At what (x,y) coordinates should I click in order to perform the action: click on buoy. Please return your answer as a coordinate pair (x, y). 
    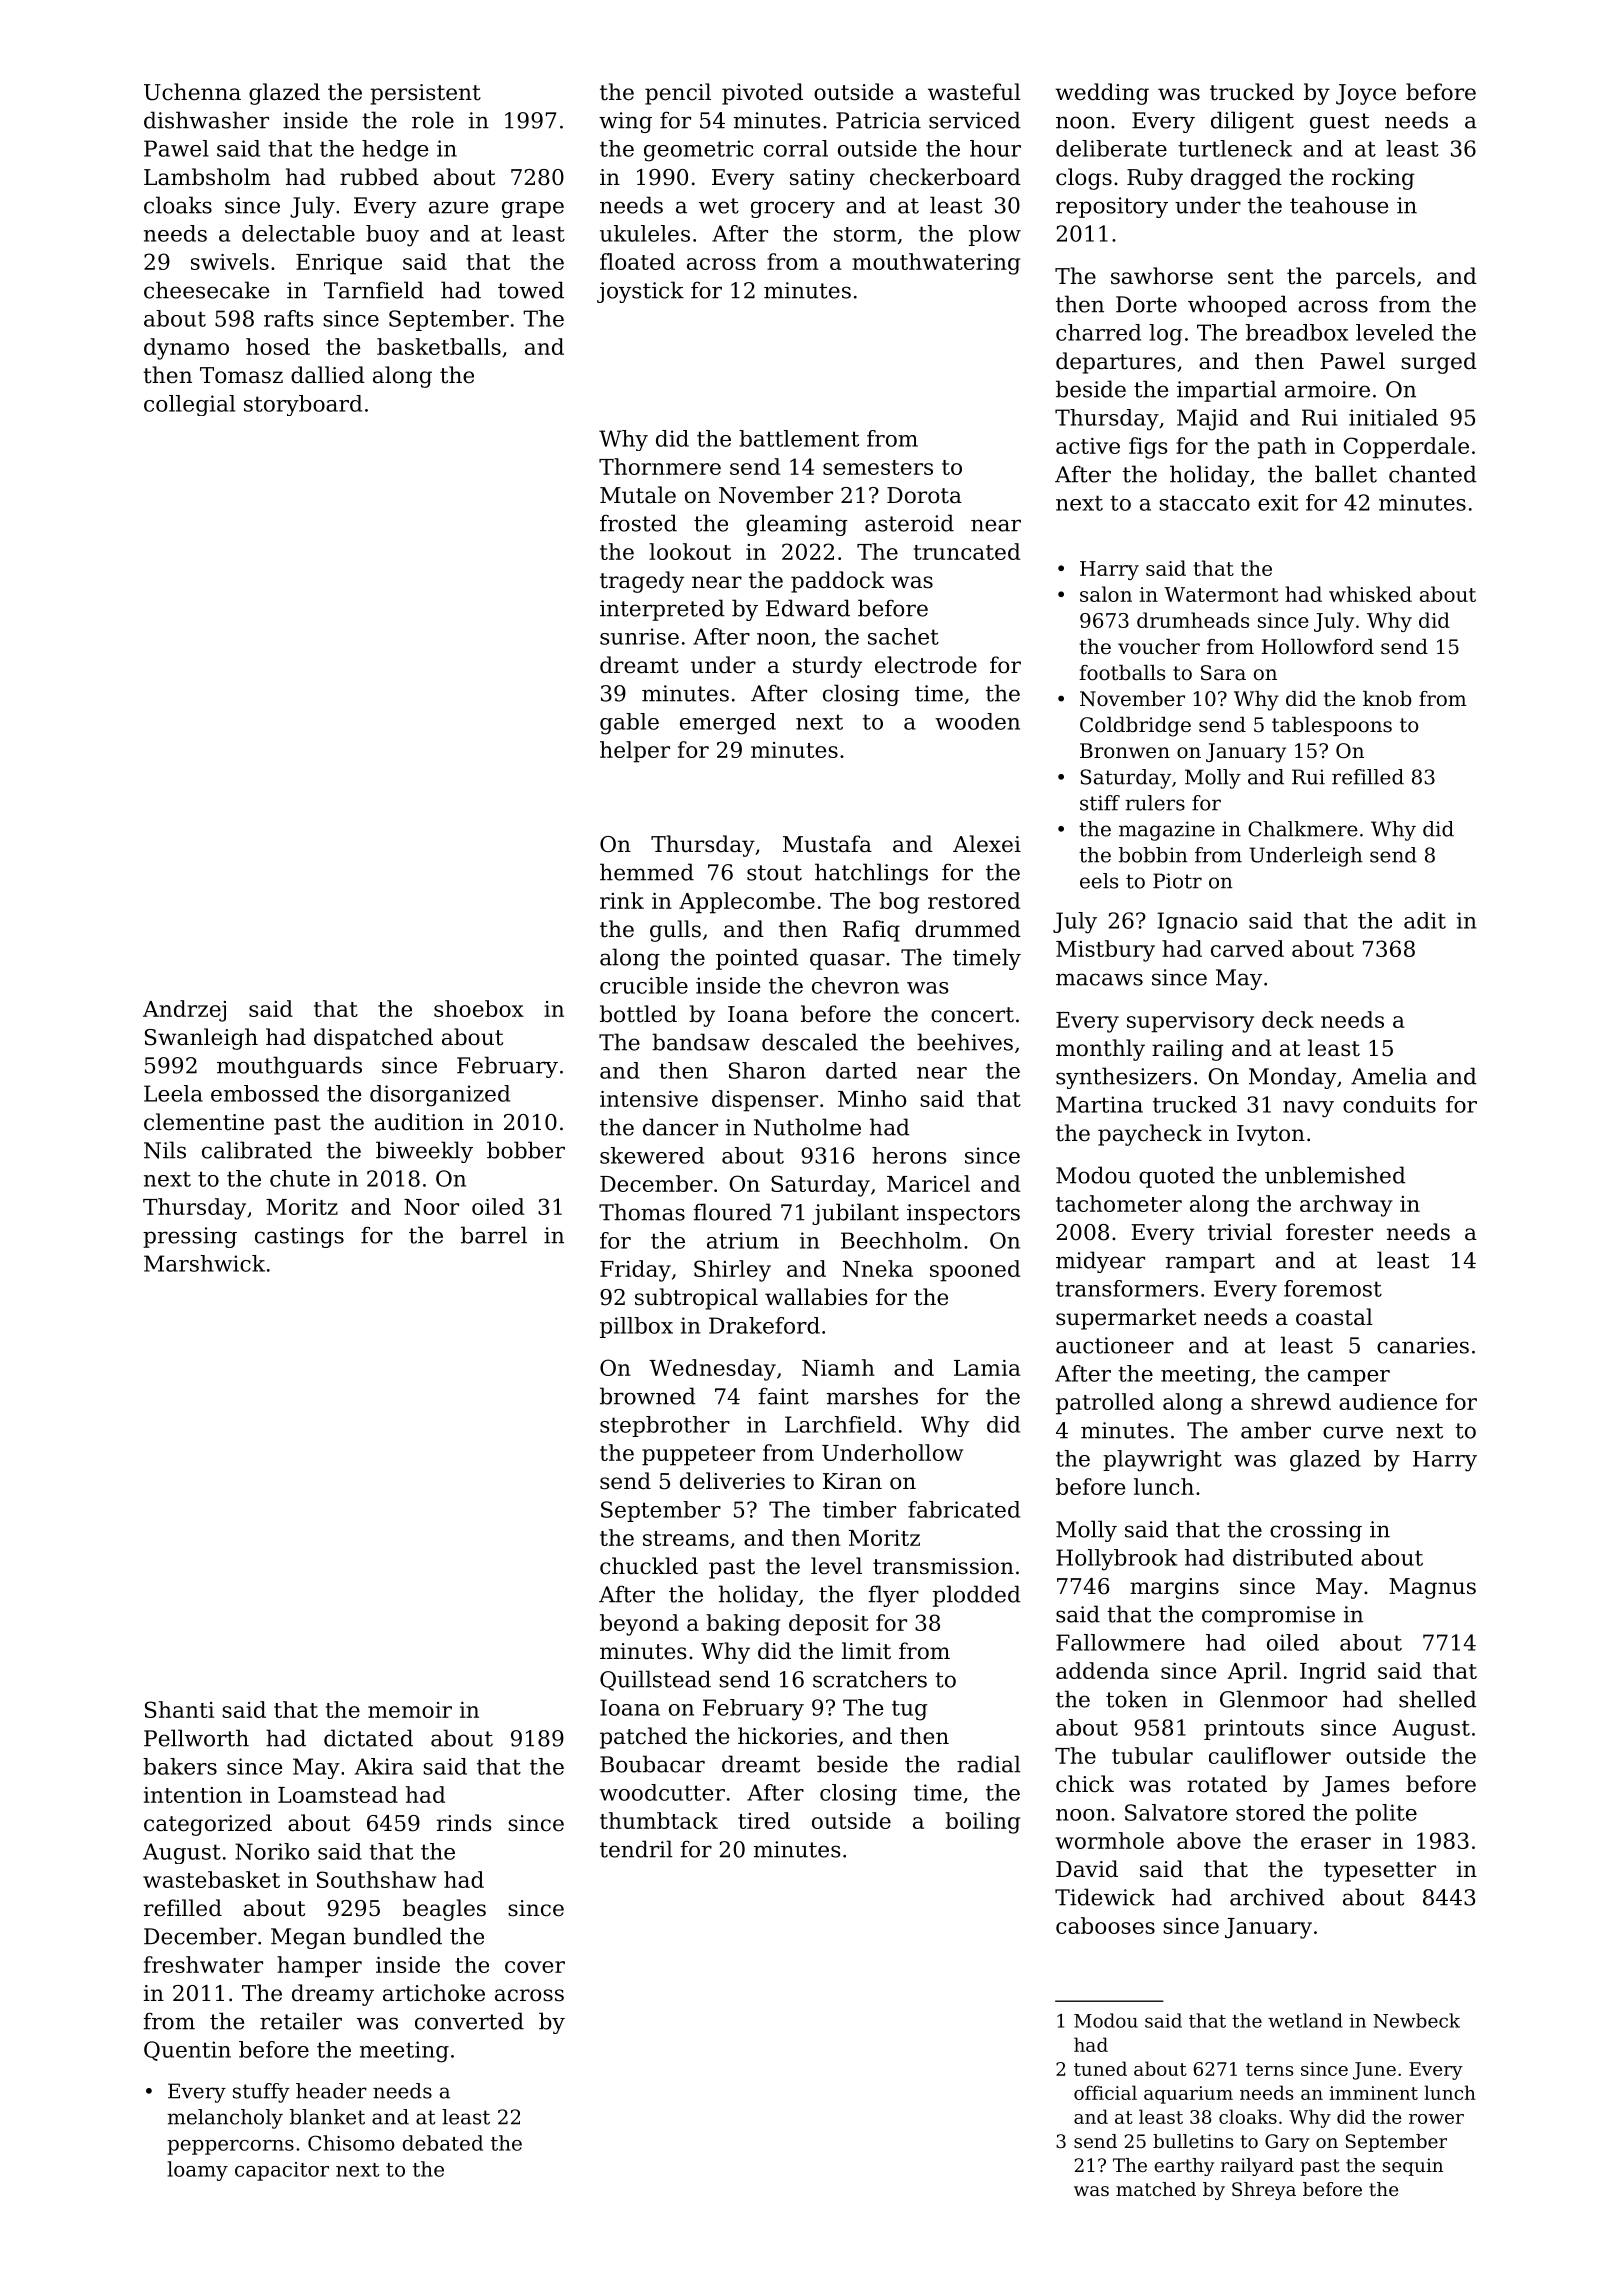
    Looking at the image, I should click on (392, 236).
